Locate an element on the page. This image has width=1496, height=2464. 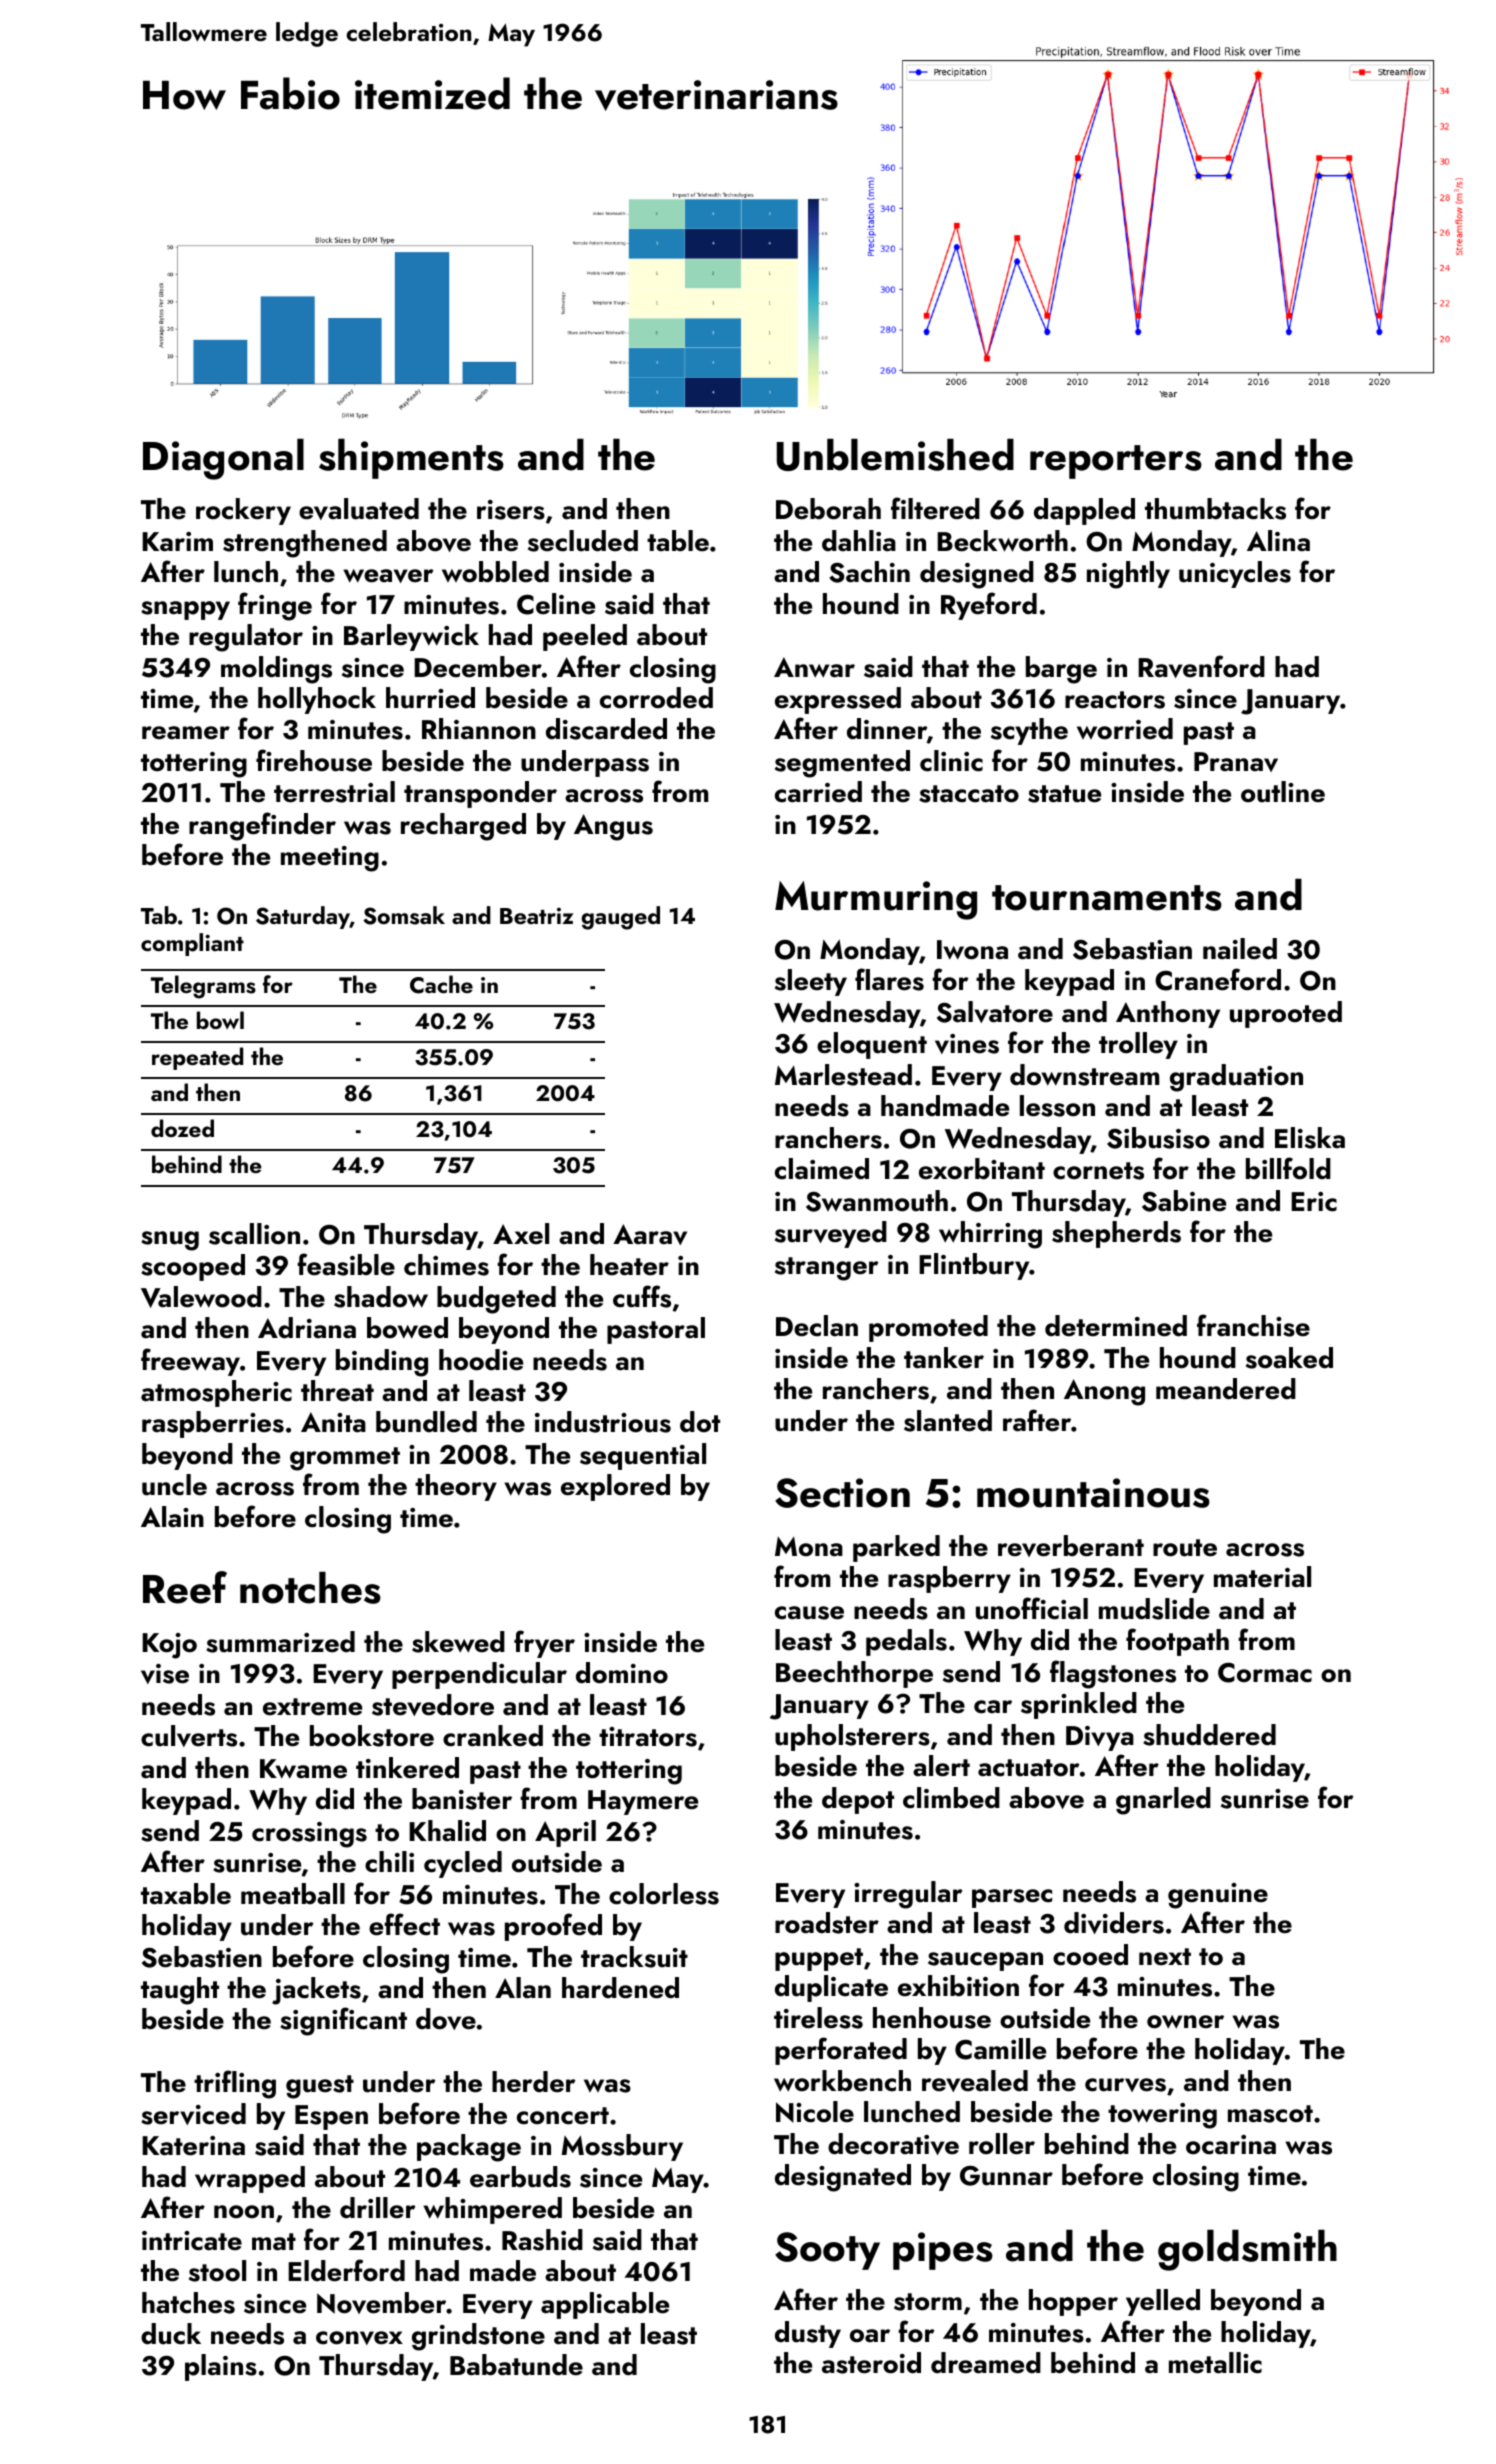
table is located at coordinates (678, 541).
